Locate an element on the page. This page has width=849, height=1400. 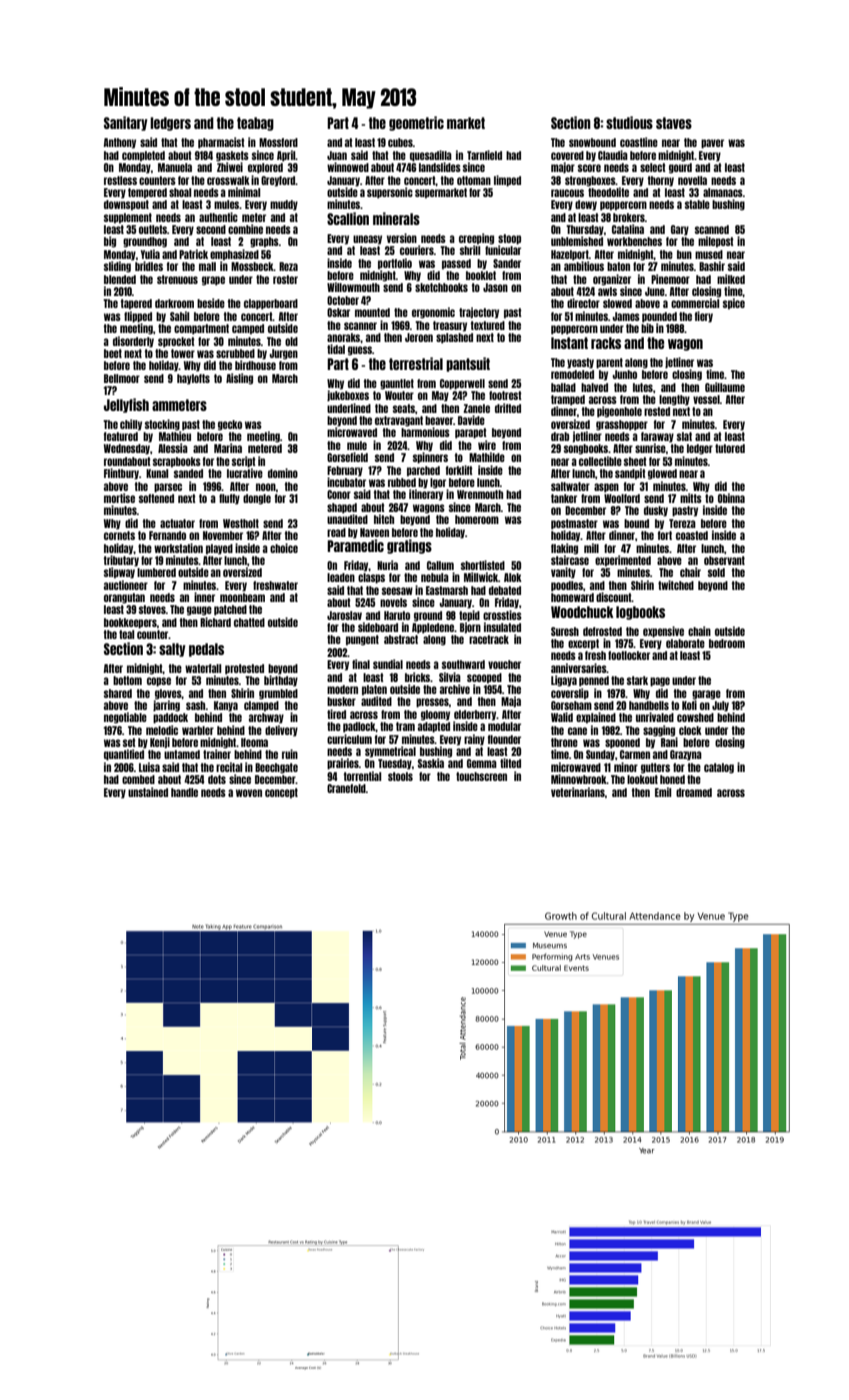
textured is located at coordinates (487, 325).
